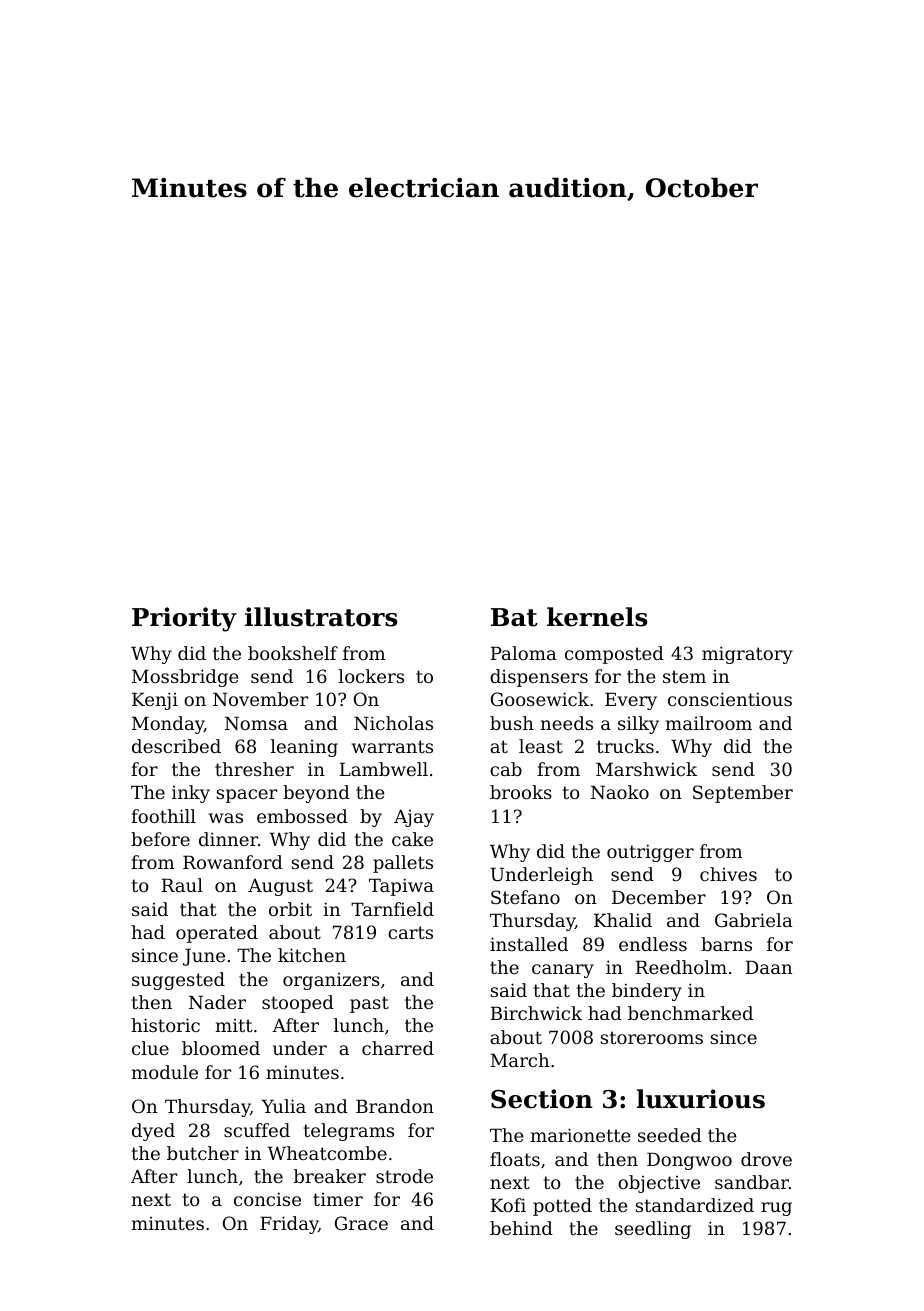 This image has width=924, height=1311. What do you see at coordinates (597, 617) in the image?
I see `kernels` at bounding box center [597, 617].
